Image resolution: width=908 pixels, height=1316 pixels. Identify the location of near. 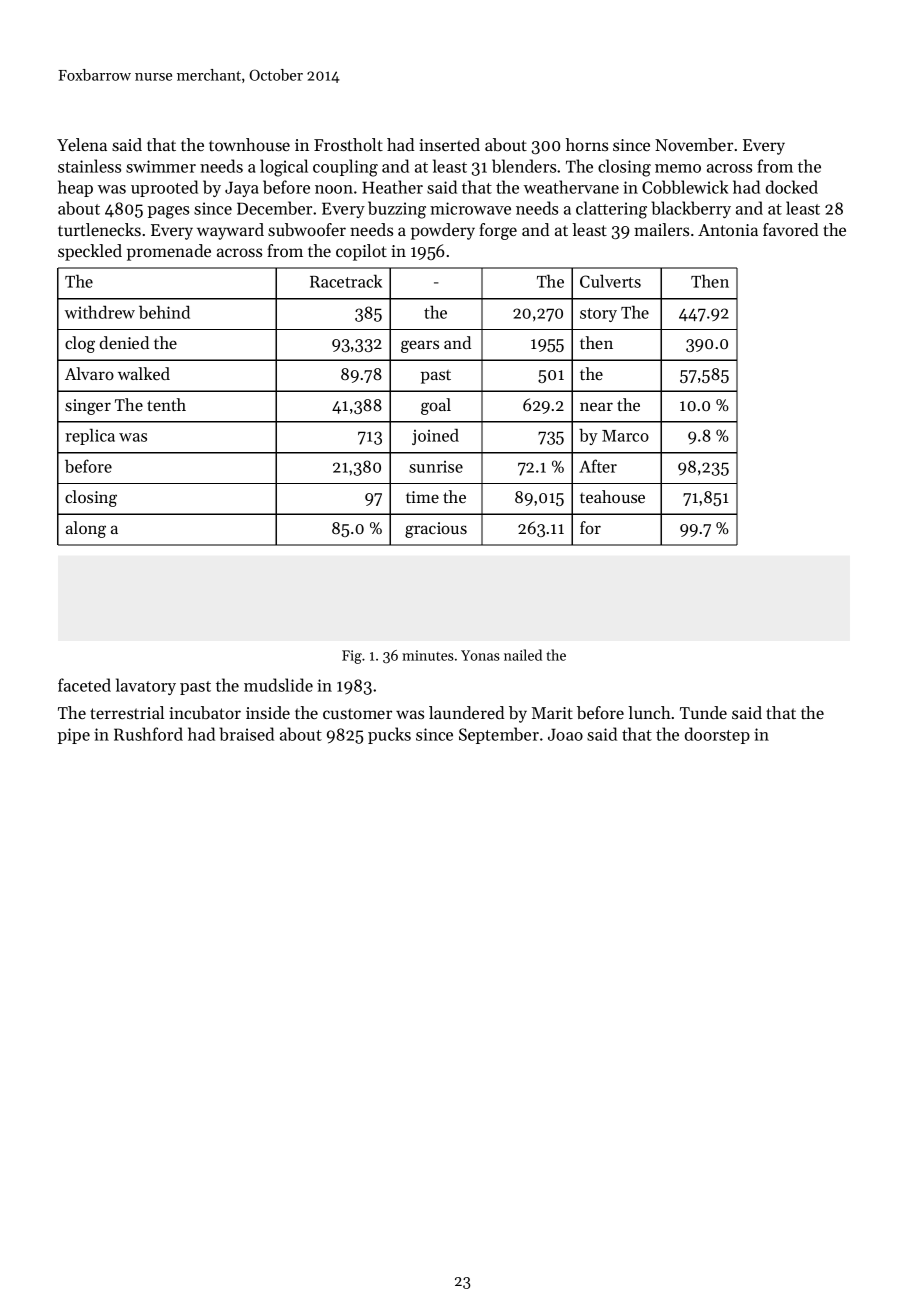
(596, 406).
